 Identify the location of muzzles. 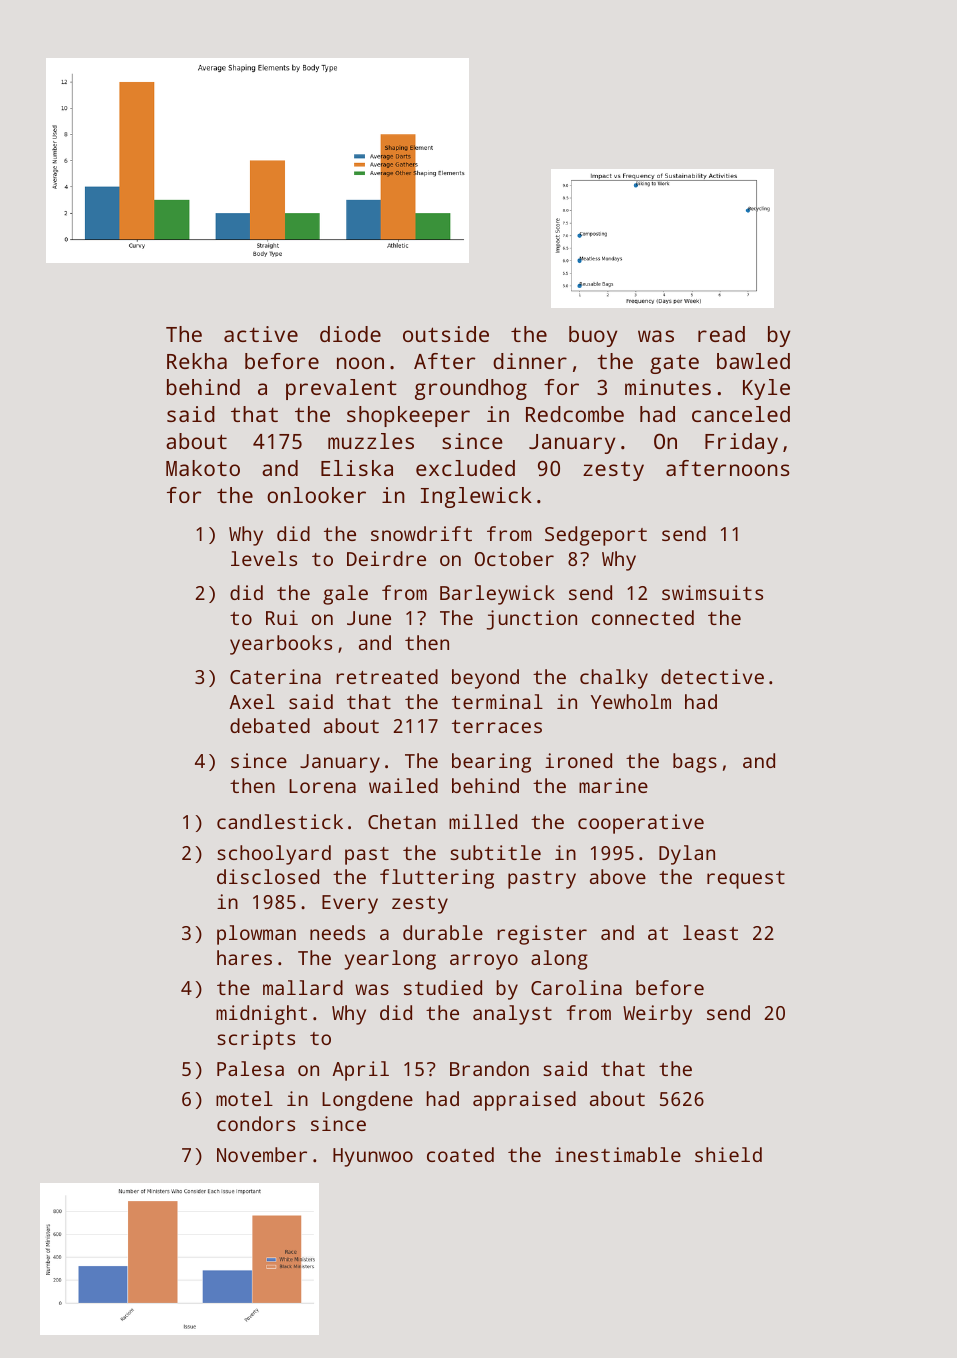
(371, 441).
